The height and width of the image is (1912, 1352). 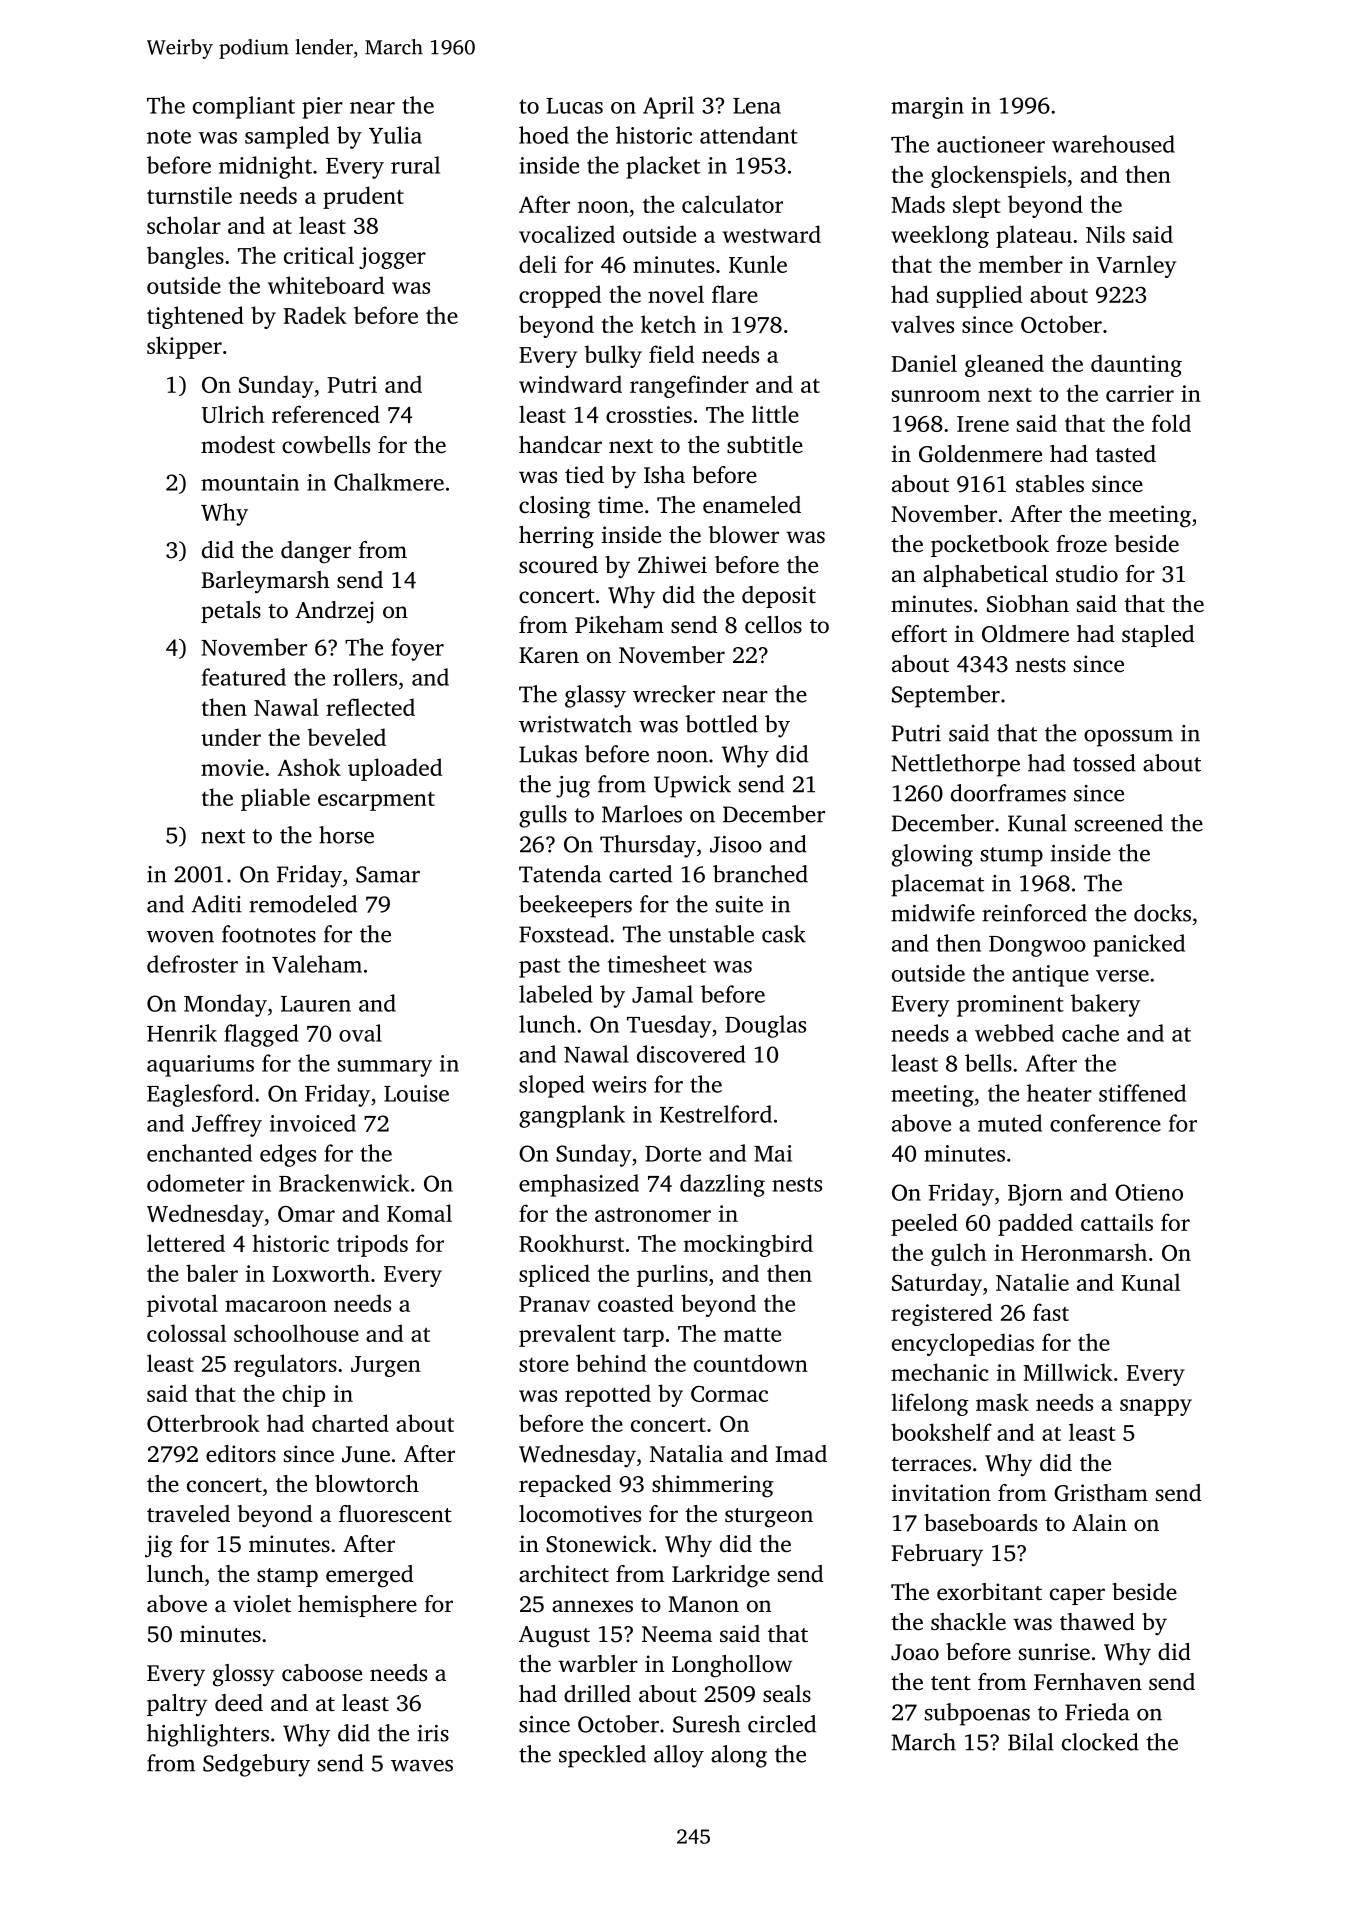 I want to click on September, so click(x=946, y=696).
